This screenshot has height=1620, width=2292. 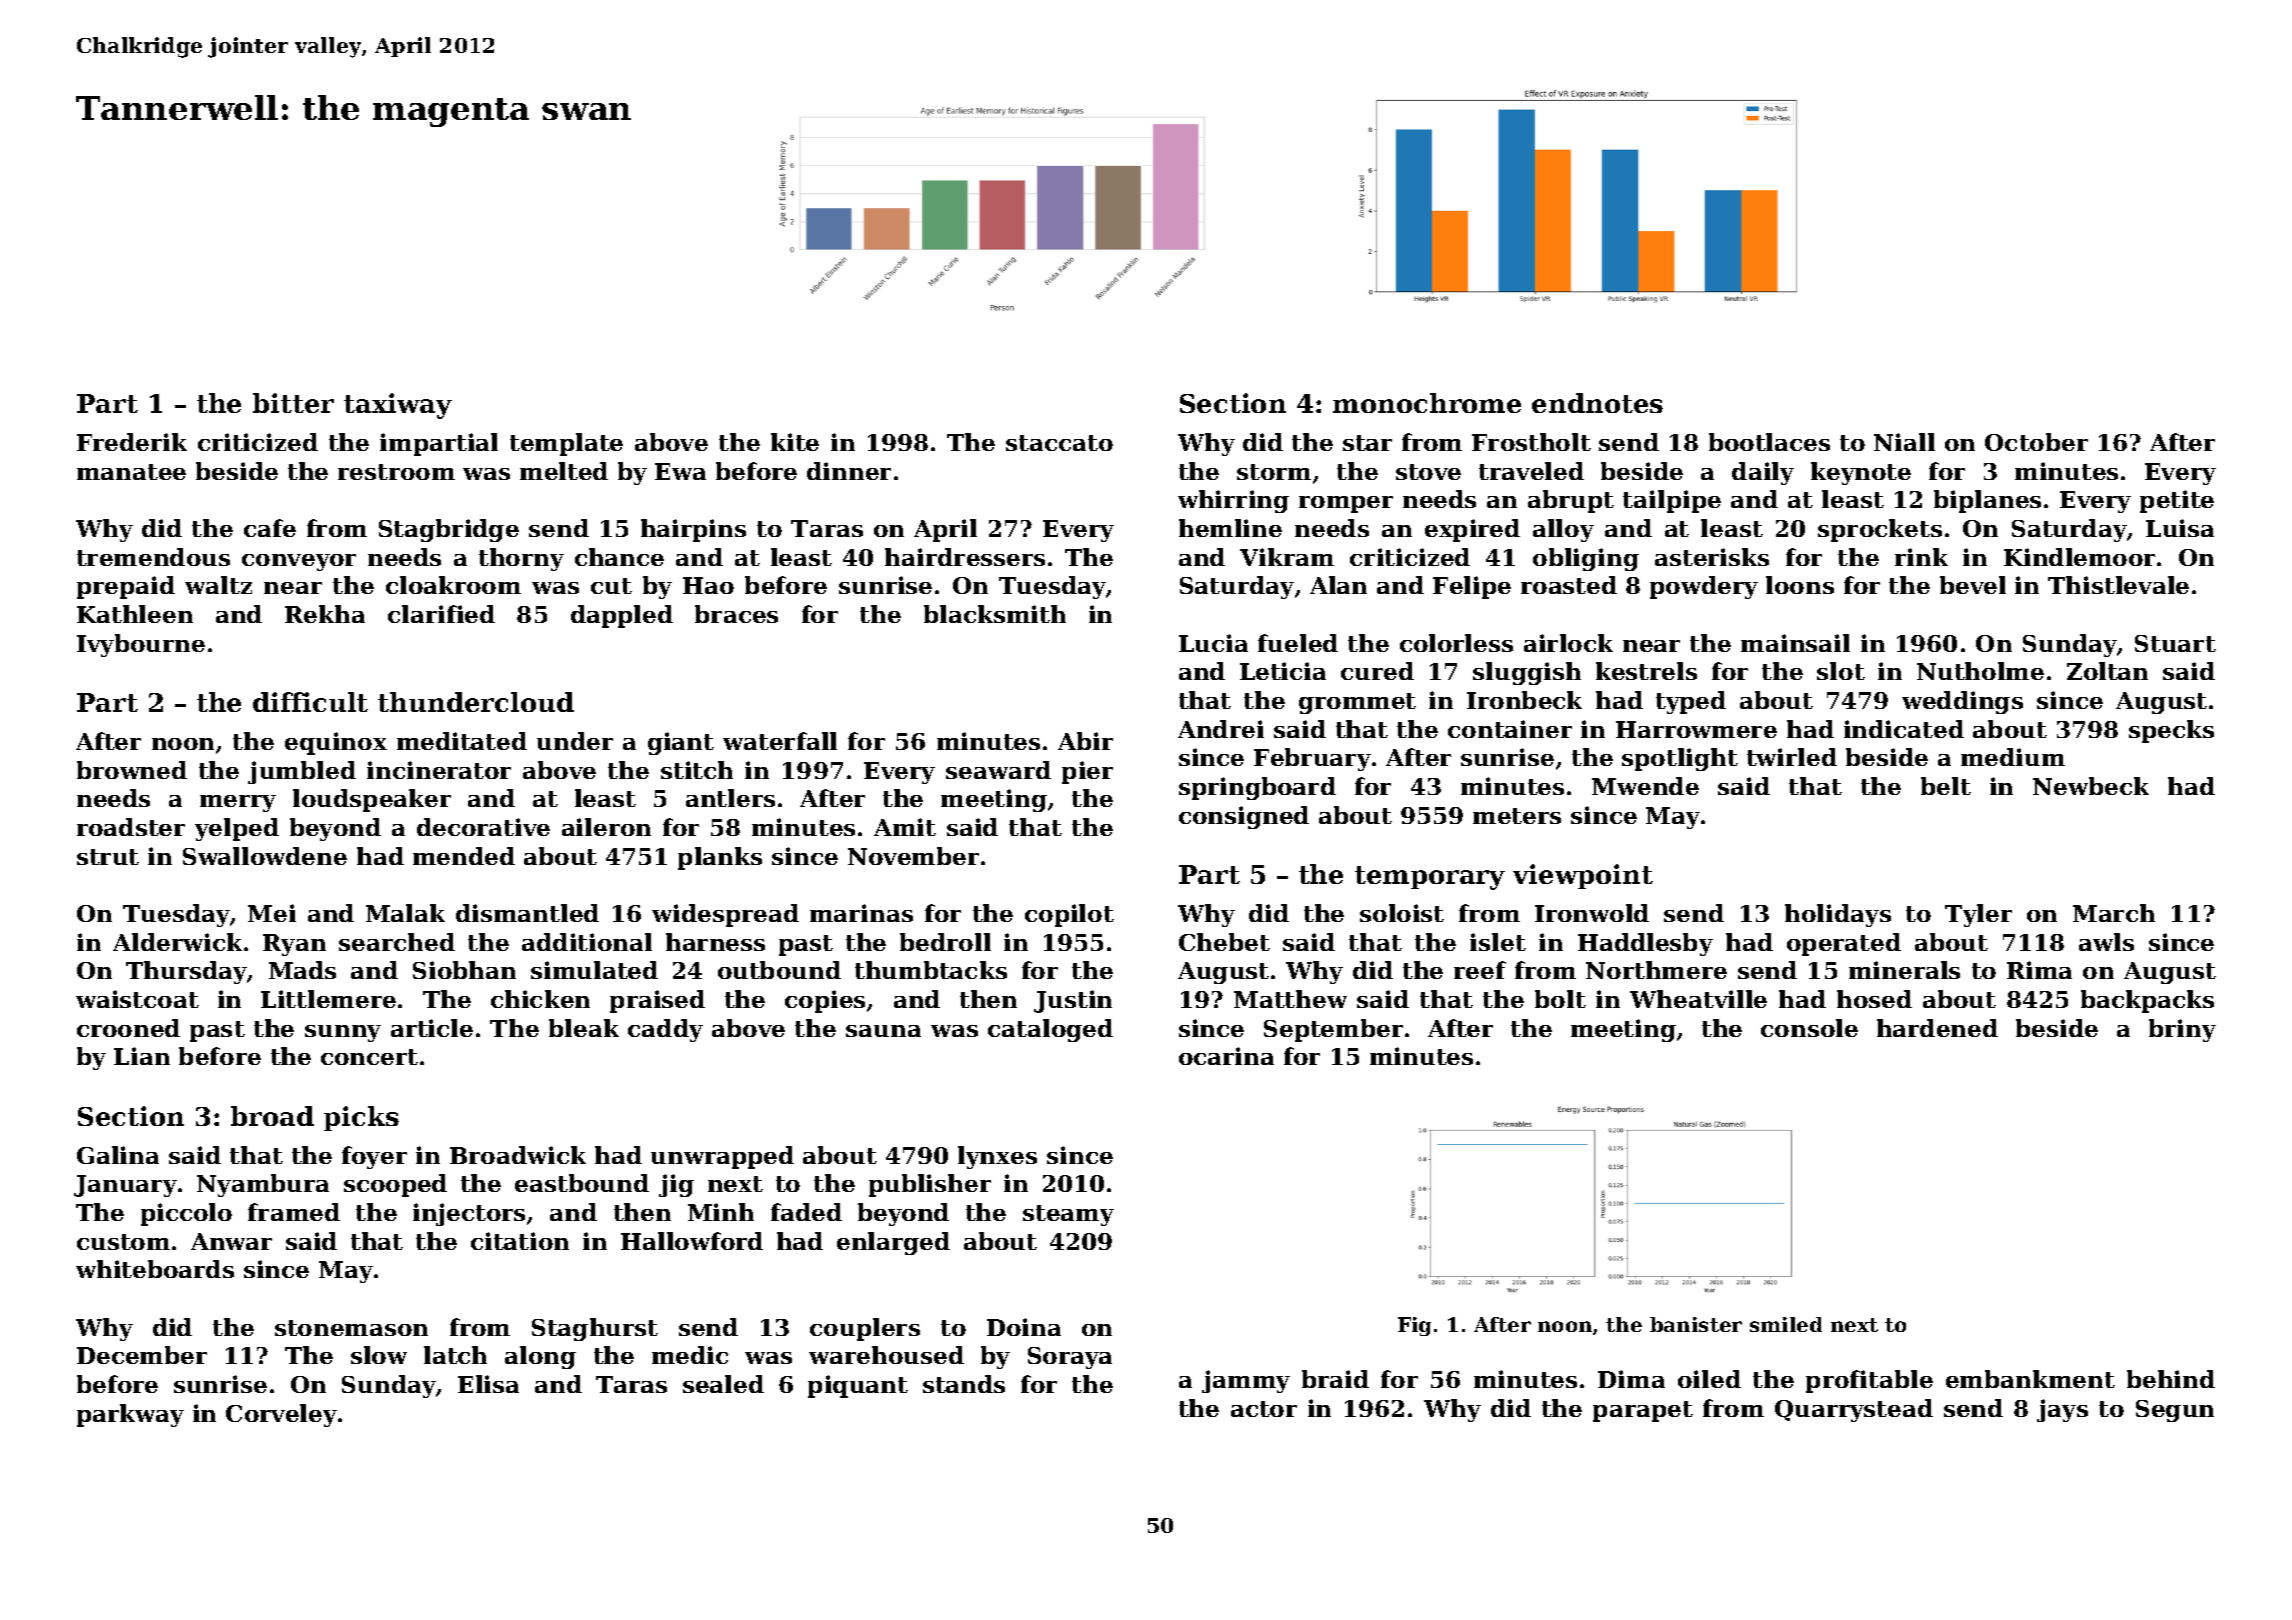 I want to click on Niall, so click(x=1904, y=442).
